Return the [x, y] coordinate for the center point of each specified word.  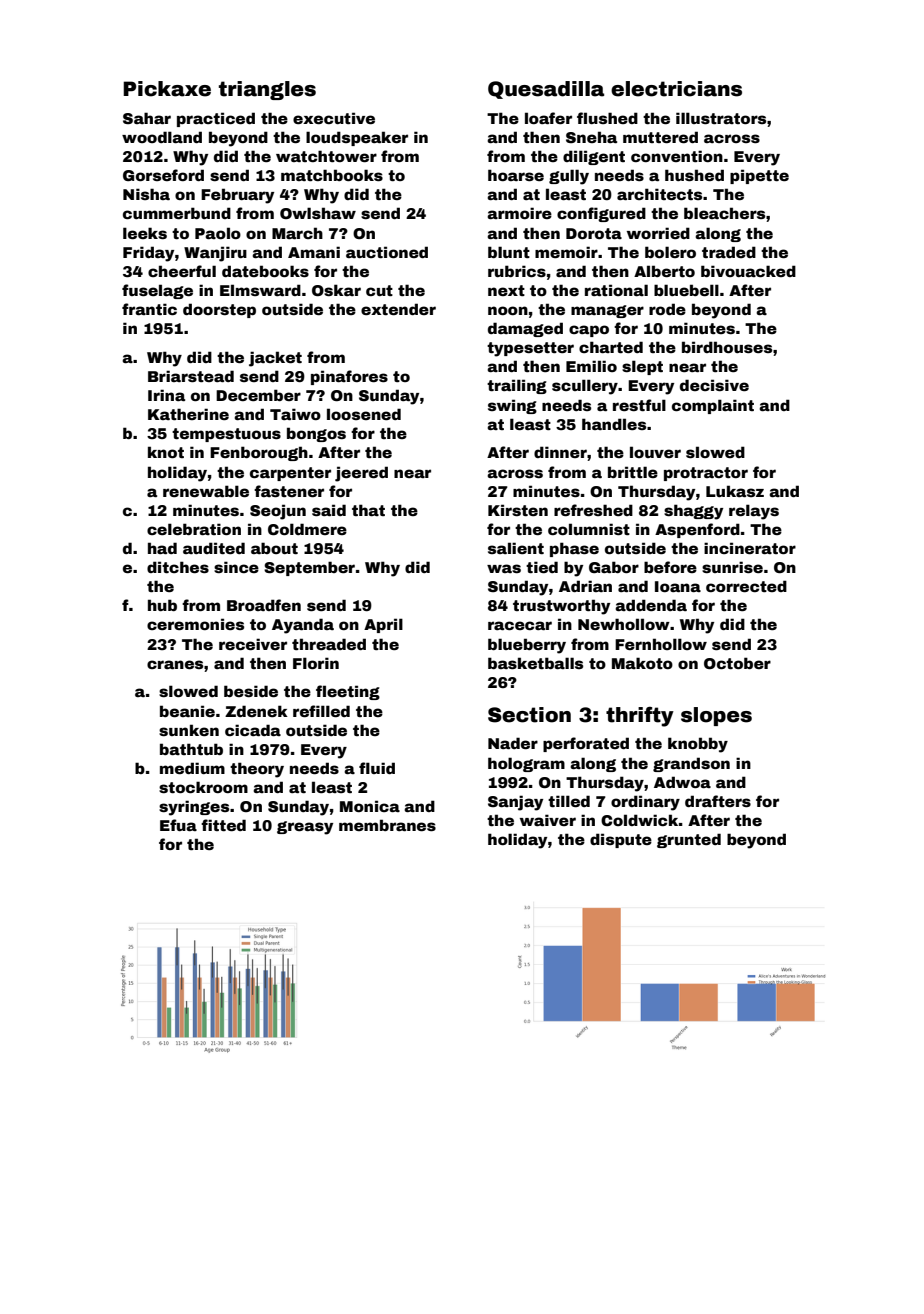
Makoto [642, 663]
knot [166, 452]
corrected [746, 586]
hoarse [516, 175]
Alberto [664, 271]
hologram [526, 764]
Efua [178, 825]
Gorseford [163, 175]
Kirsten [518, 510]
